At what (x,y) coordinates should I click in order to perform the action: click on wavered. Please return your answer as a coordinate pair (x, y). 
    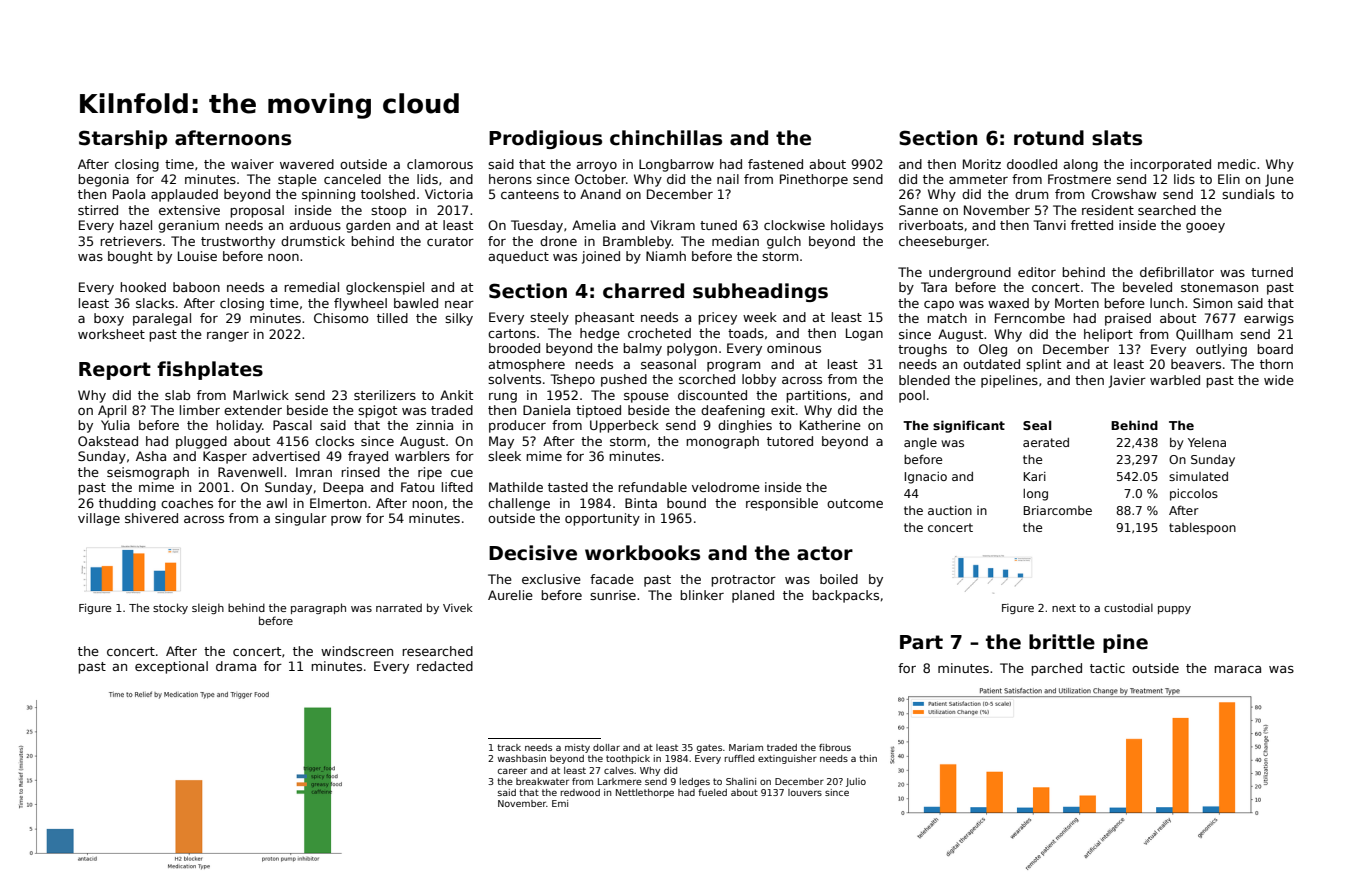
    Looking at the image, I should click on (307, 164).
